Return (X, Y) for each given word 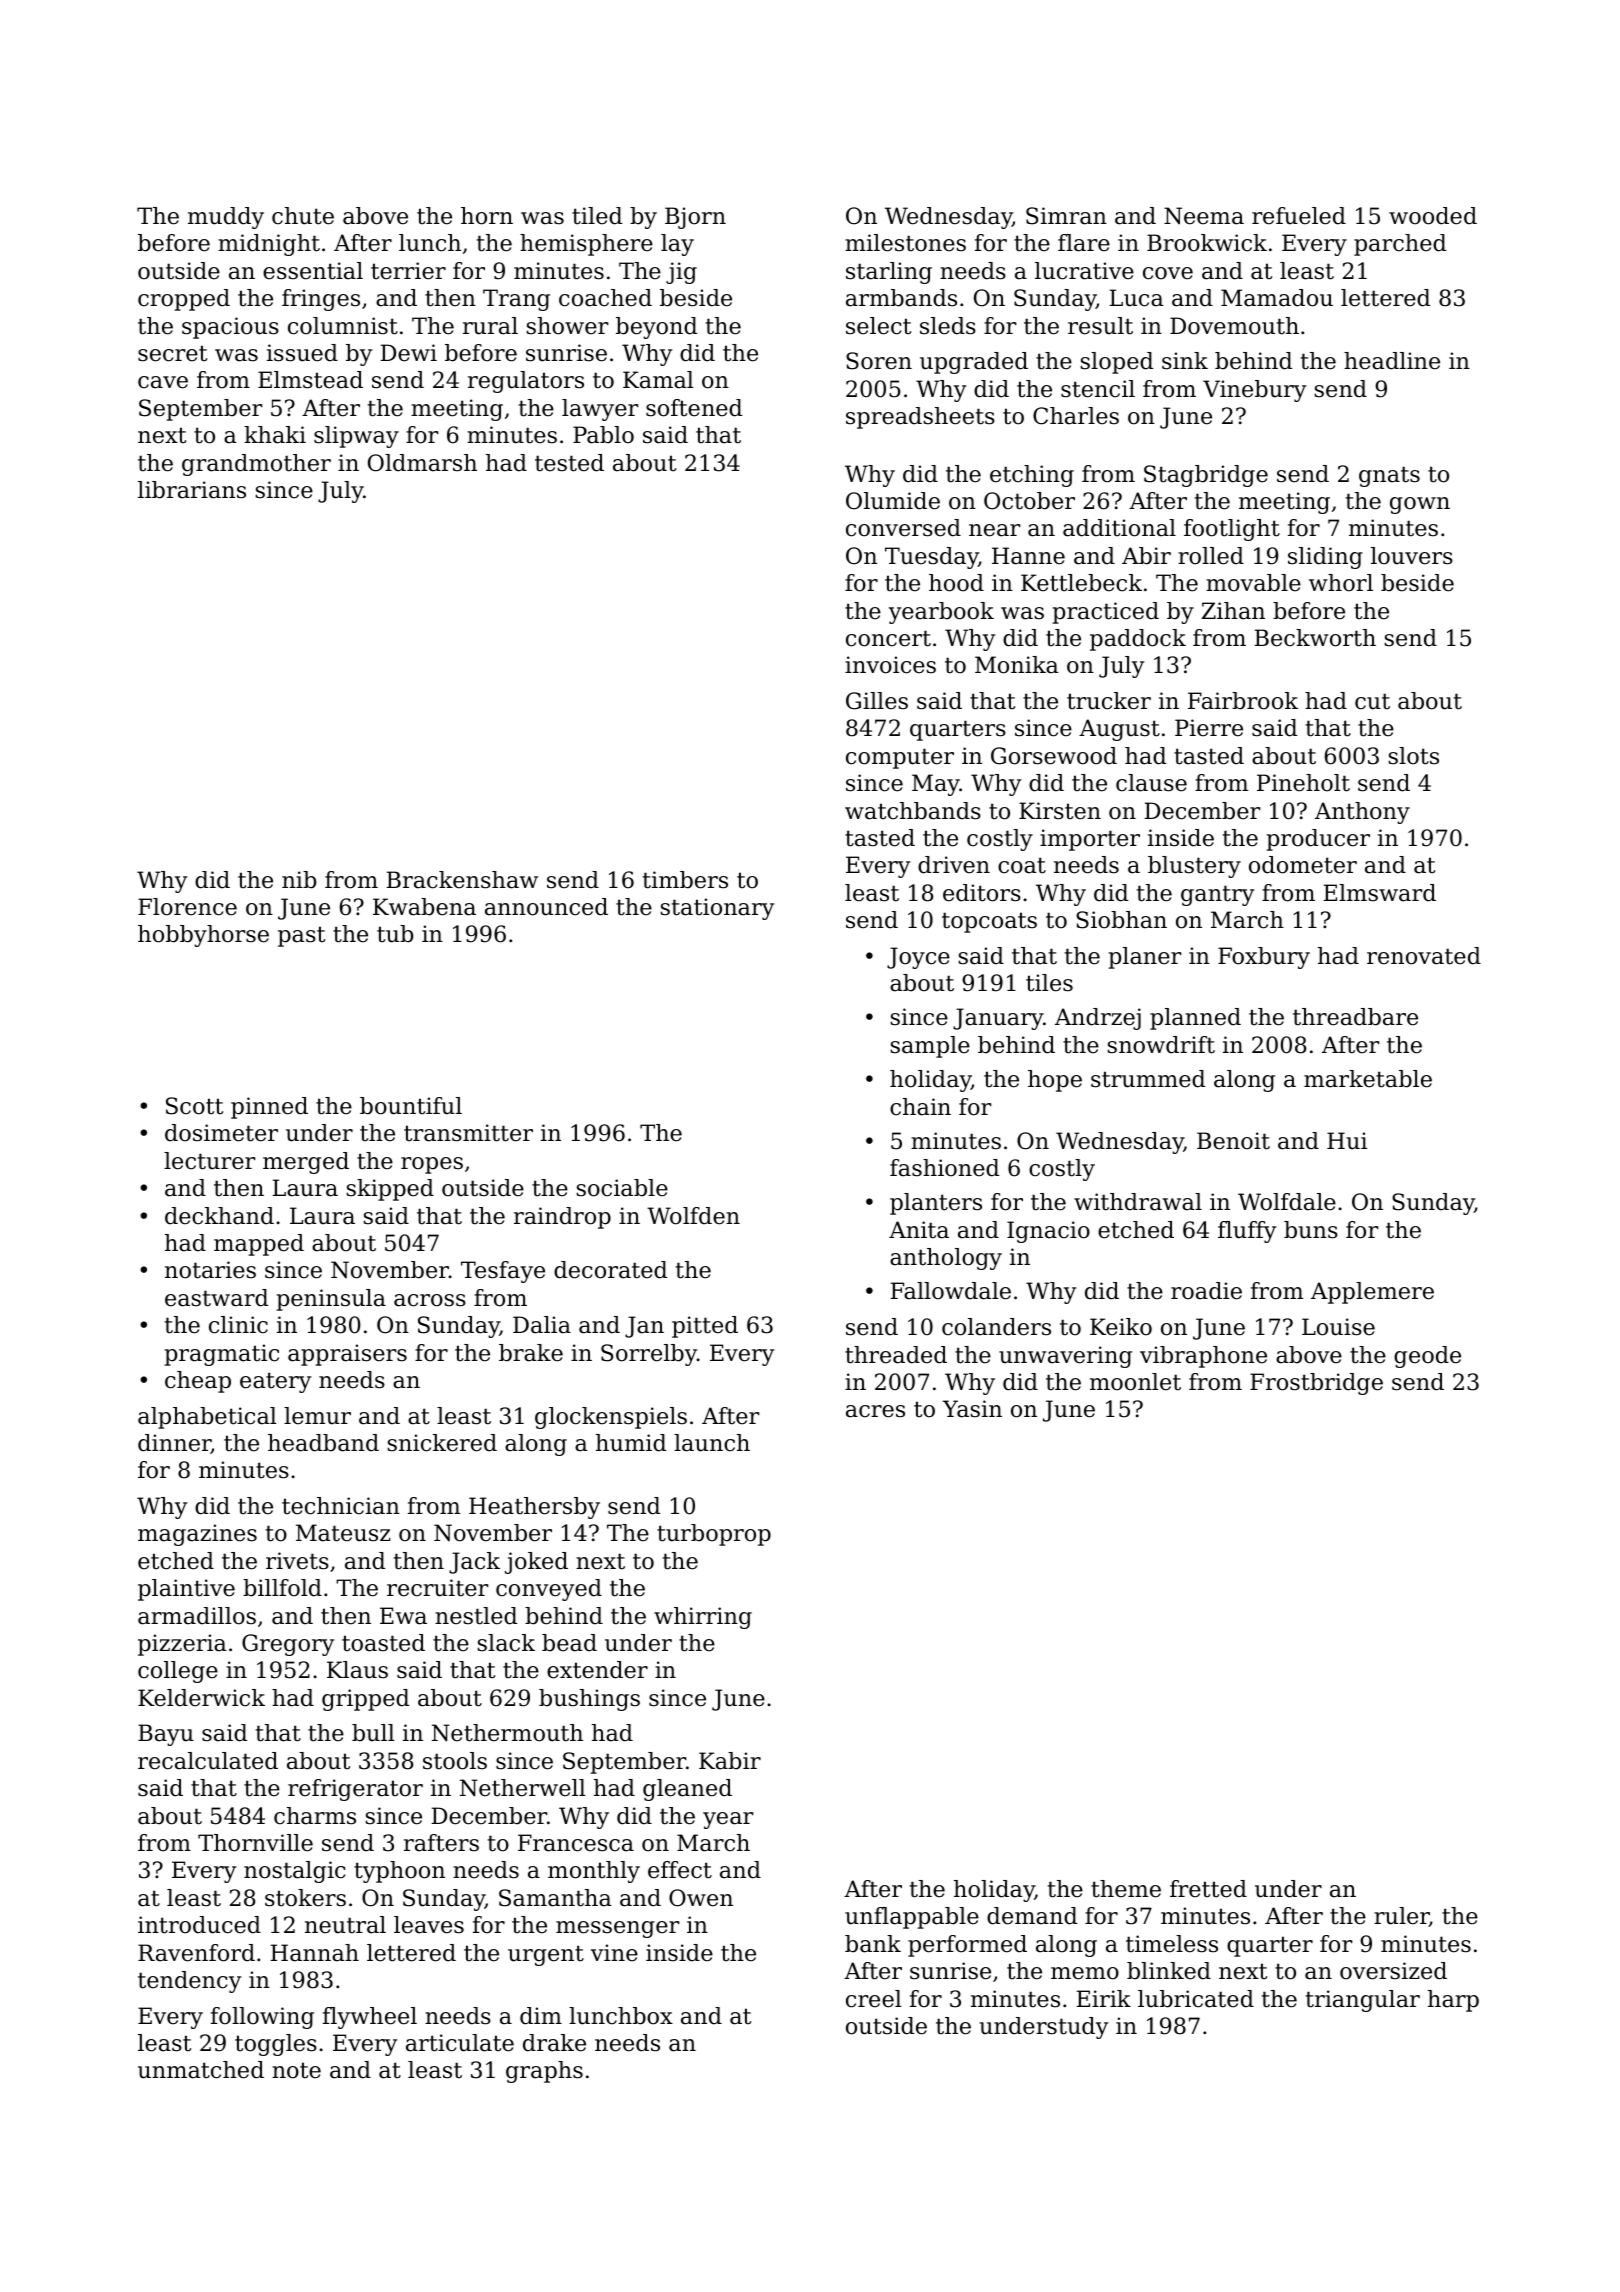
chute (303, 216)
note (296, 2070)
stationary (717, 909)
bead (569, 1643)
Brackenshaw (462, 880)
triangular (1363, 2001)
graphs (544, 2072)
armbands (901, 298)
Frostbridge (1316, 1384)
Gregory (288, 1645)
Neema (1204, 216)
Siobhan (1121, 920)
